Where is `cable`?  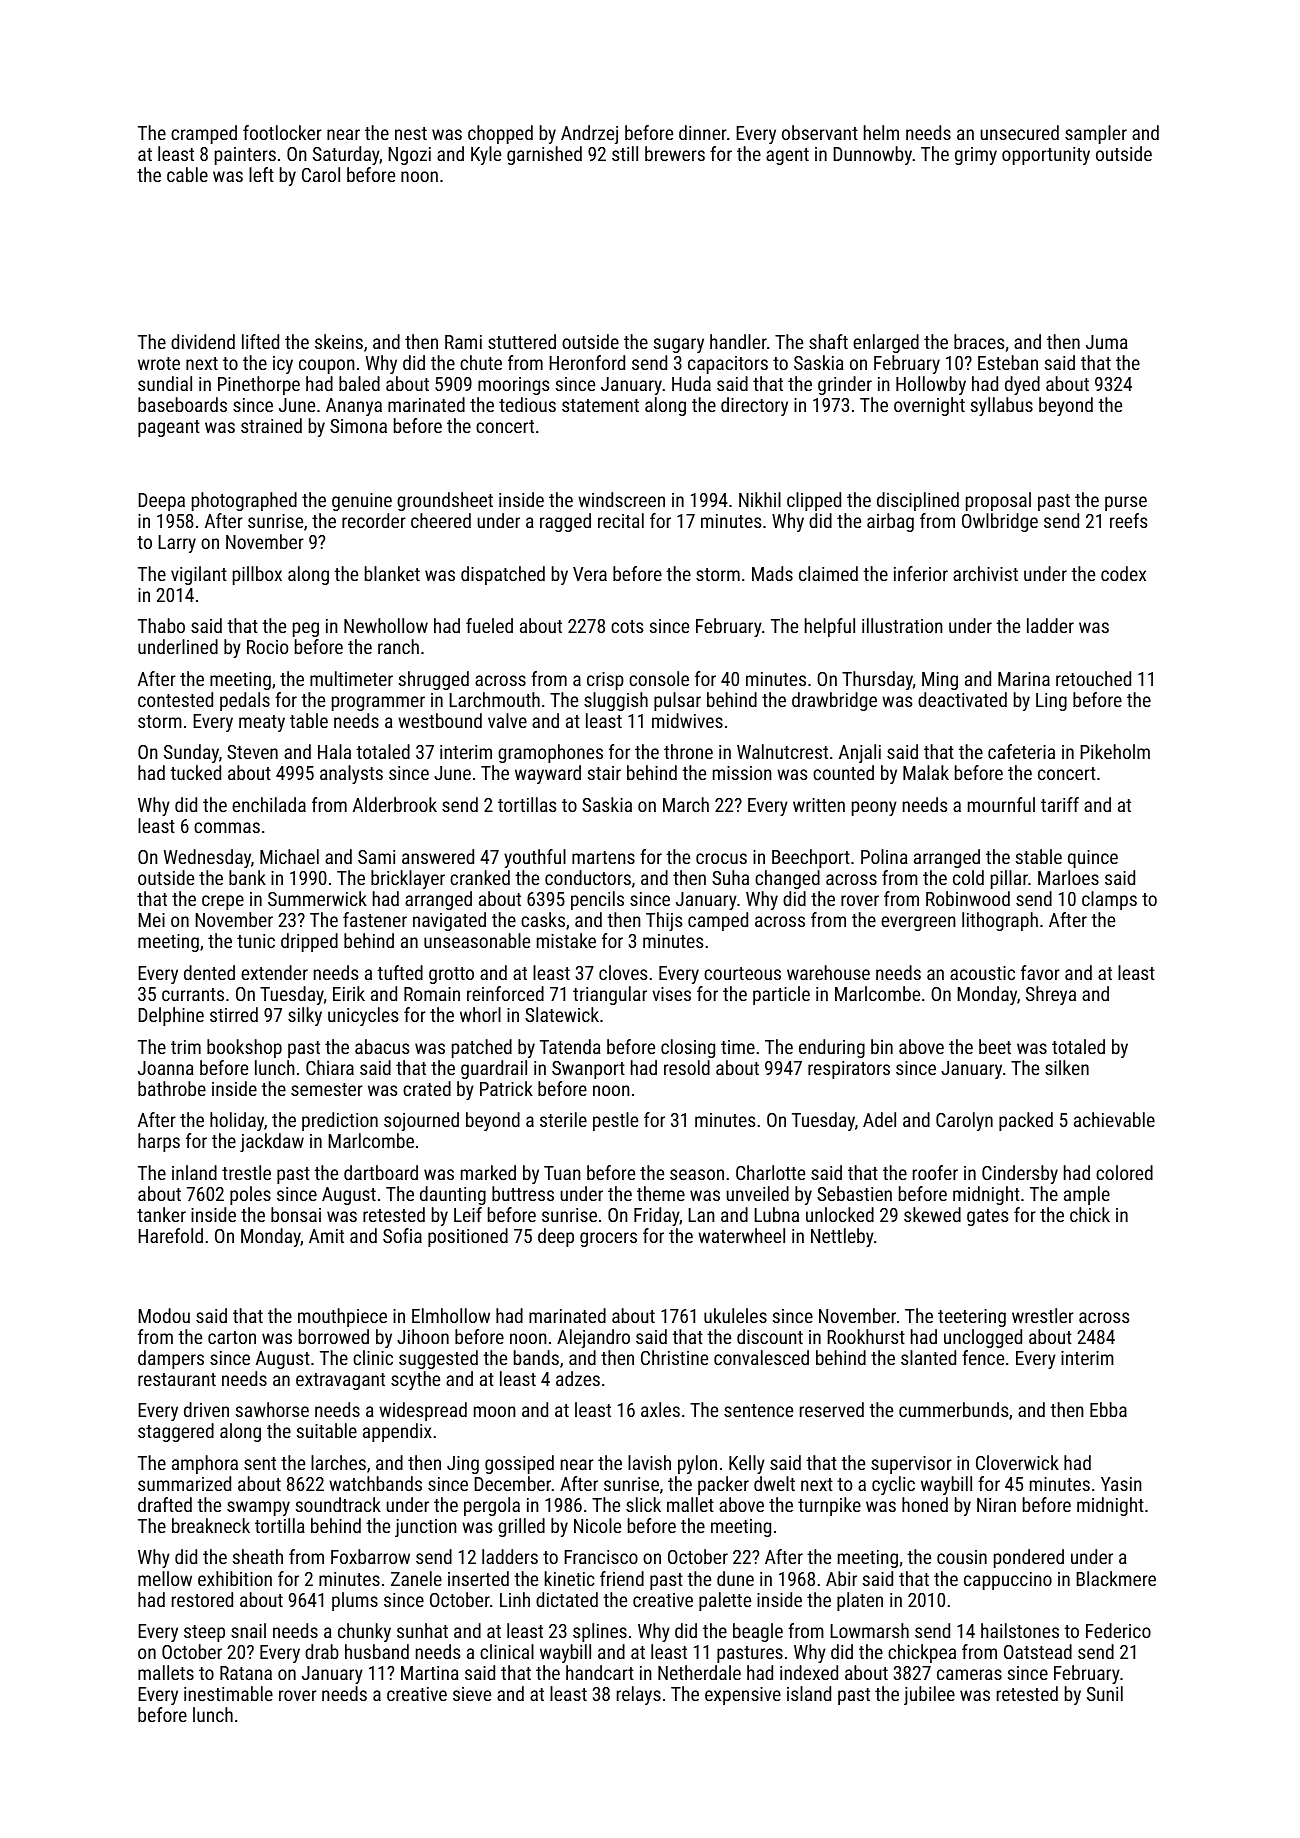
cable is located at coordinates (187, 174).
